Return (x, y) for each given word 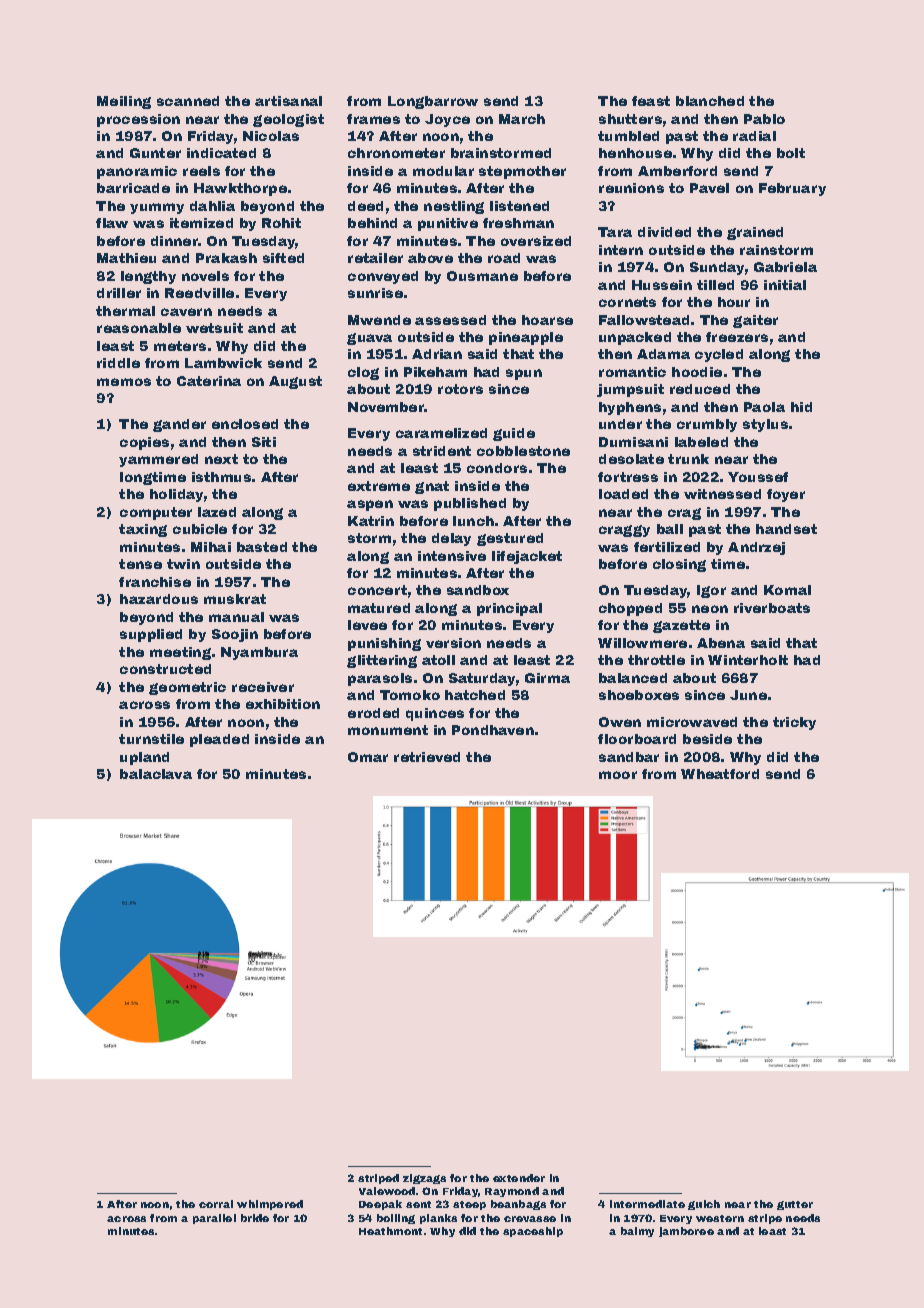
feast (651, 101)
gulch (704, 1205)
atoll (438, 660)
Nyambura (259, 653)
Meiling (124, 102)
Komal (787, 590)
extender (519, 1178)
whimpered (270, 1205)
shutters (630, 119)
